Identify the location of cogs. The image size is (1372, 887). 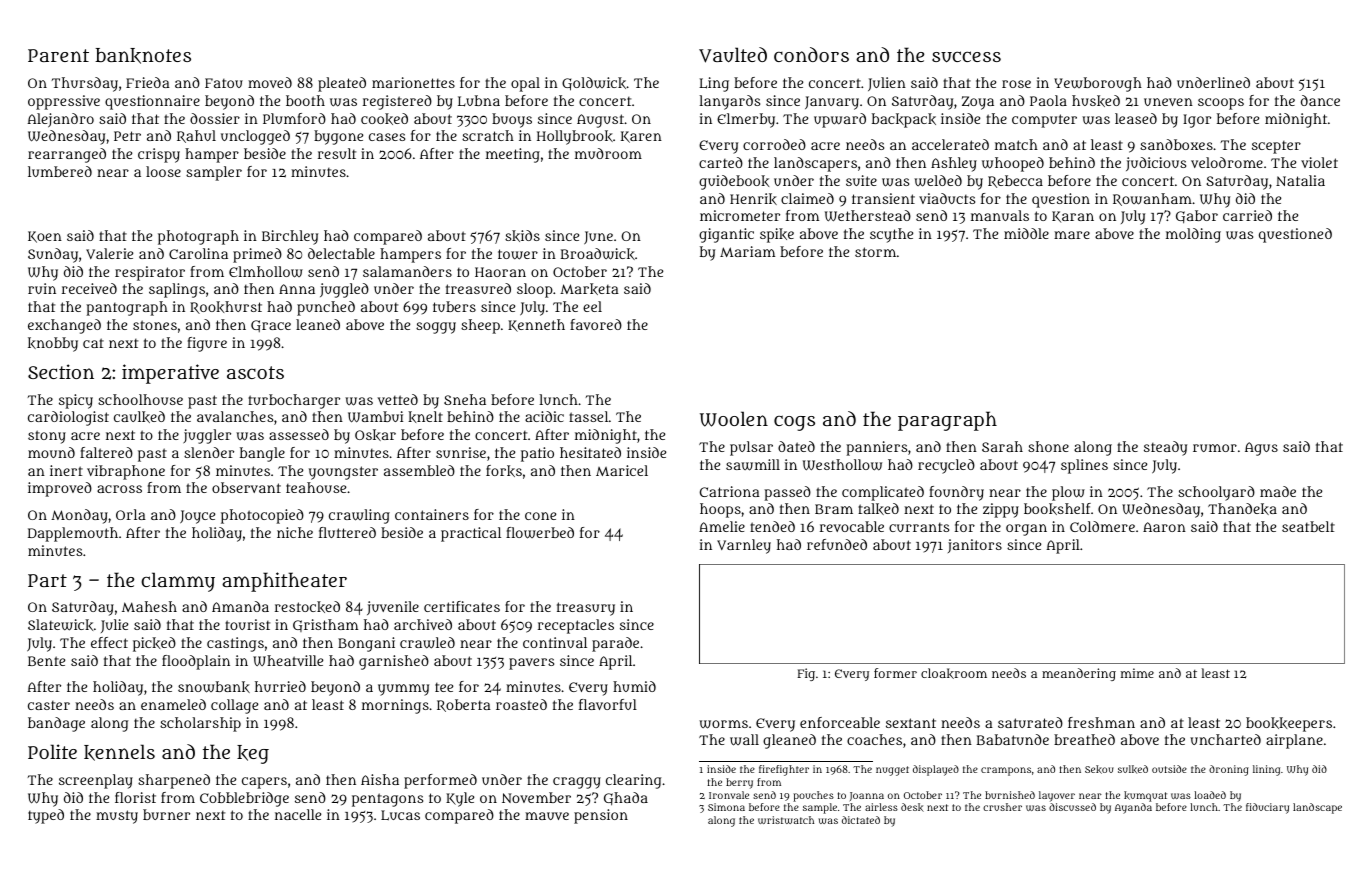
(794, 423).
